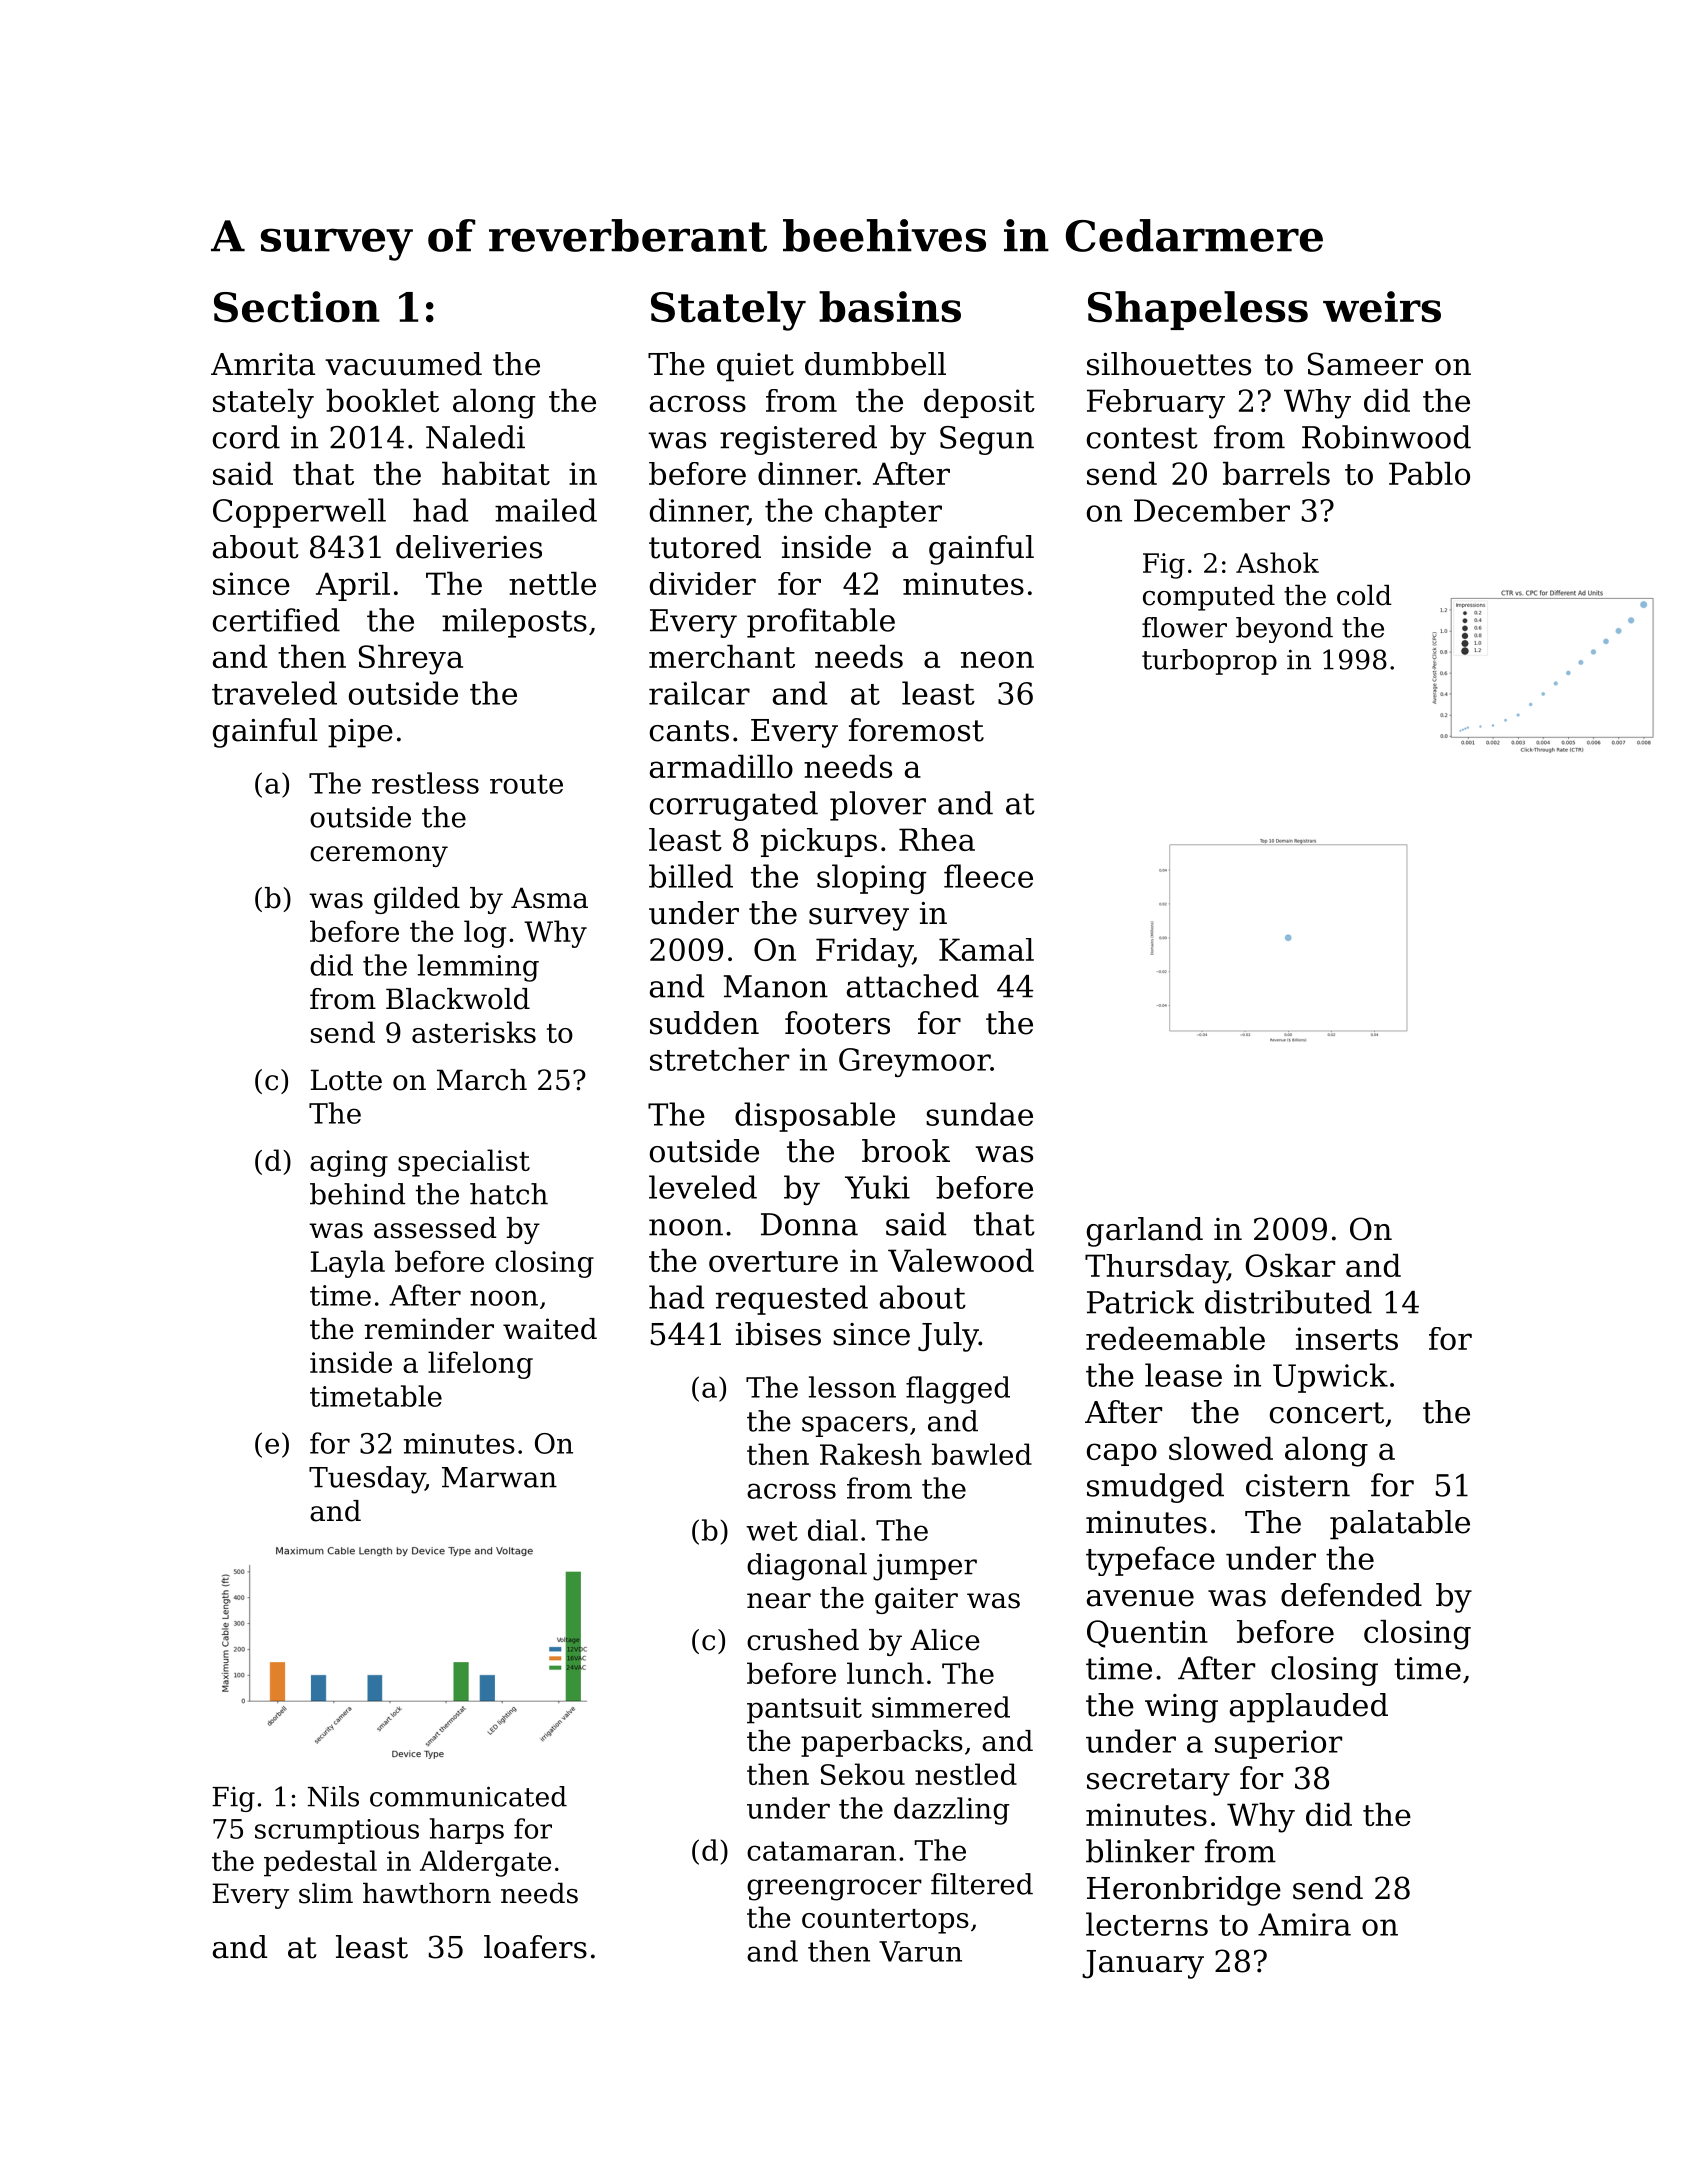 The width and height of the image is (1683, 2178). What do you see at coordinates (890, 307) in the image?
I see `basins` at bounding box center [890, 307].
